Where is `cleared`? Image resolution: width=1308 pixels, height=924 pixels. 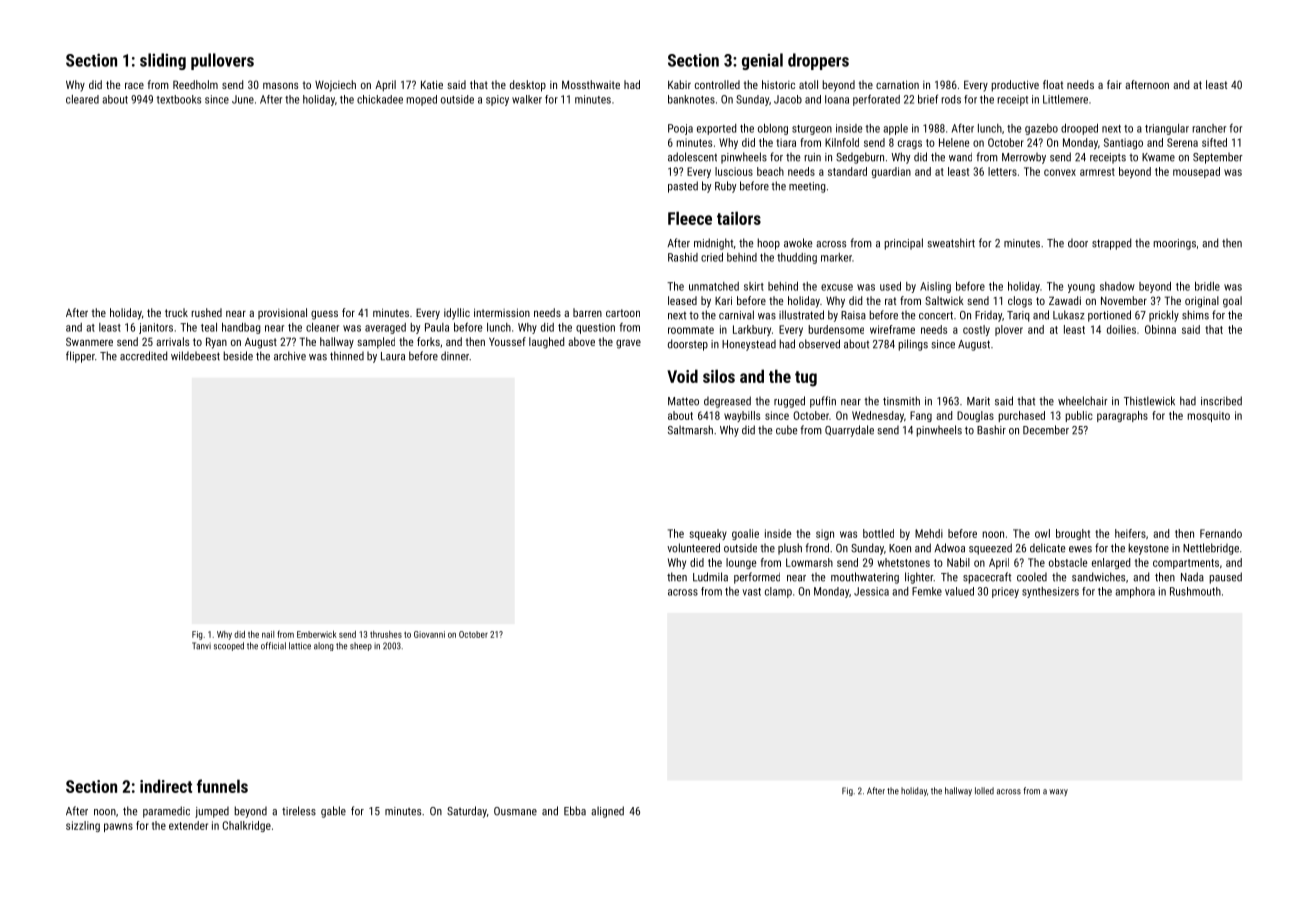 cleared is located at coordinates (82, 99).
